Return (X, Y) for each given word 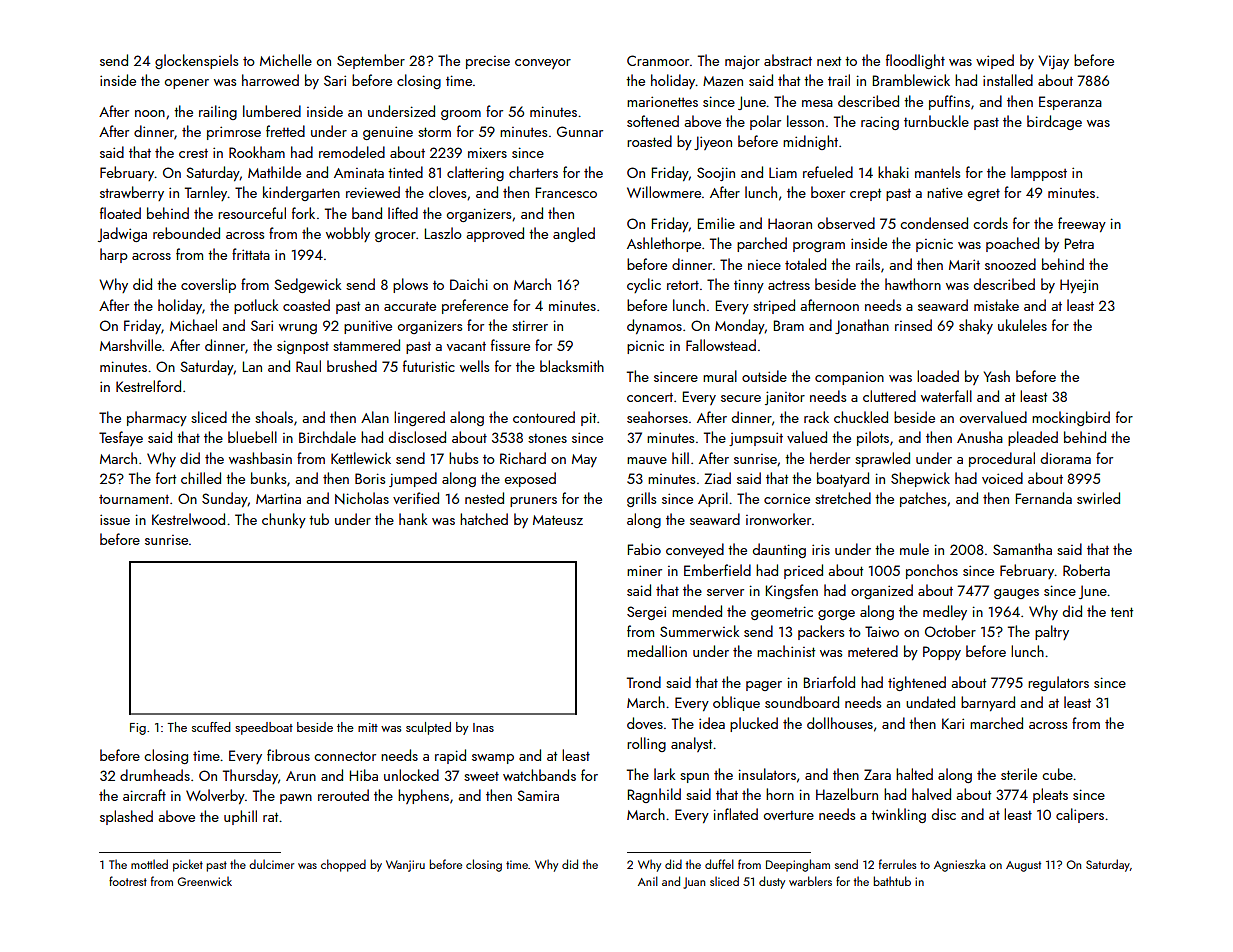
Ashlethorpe (664, 244)
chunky (284, 520)
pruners (533, 502)
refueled (828, 172)
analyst (691, 744)
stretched (843, 498)
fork (303, 213)
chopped (343, 865)
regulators (1058, 683)
